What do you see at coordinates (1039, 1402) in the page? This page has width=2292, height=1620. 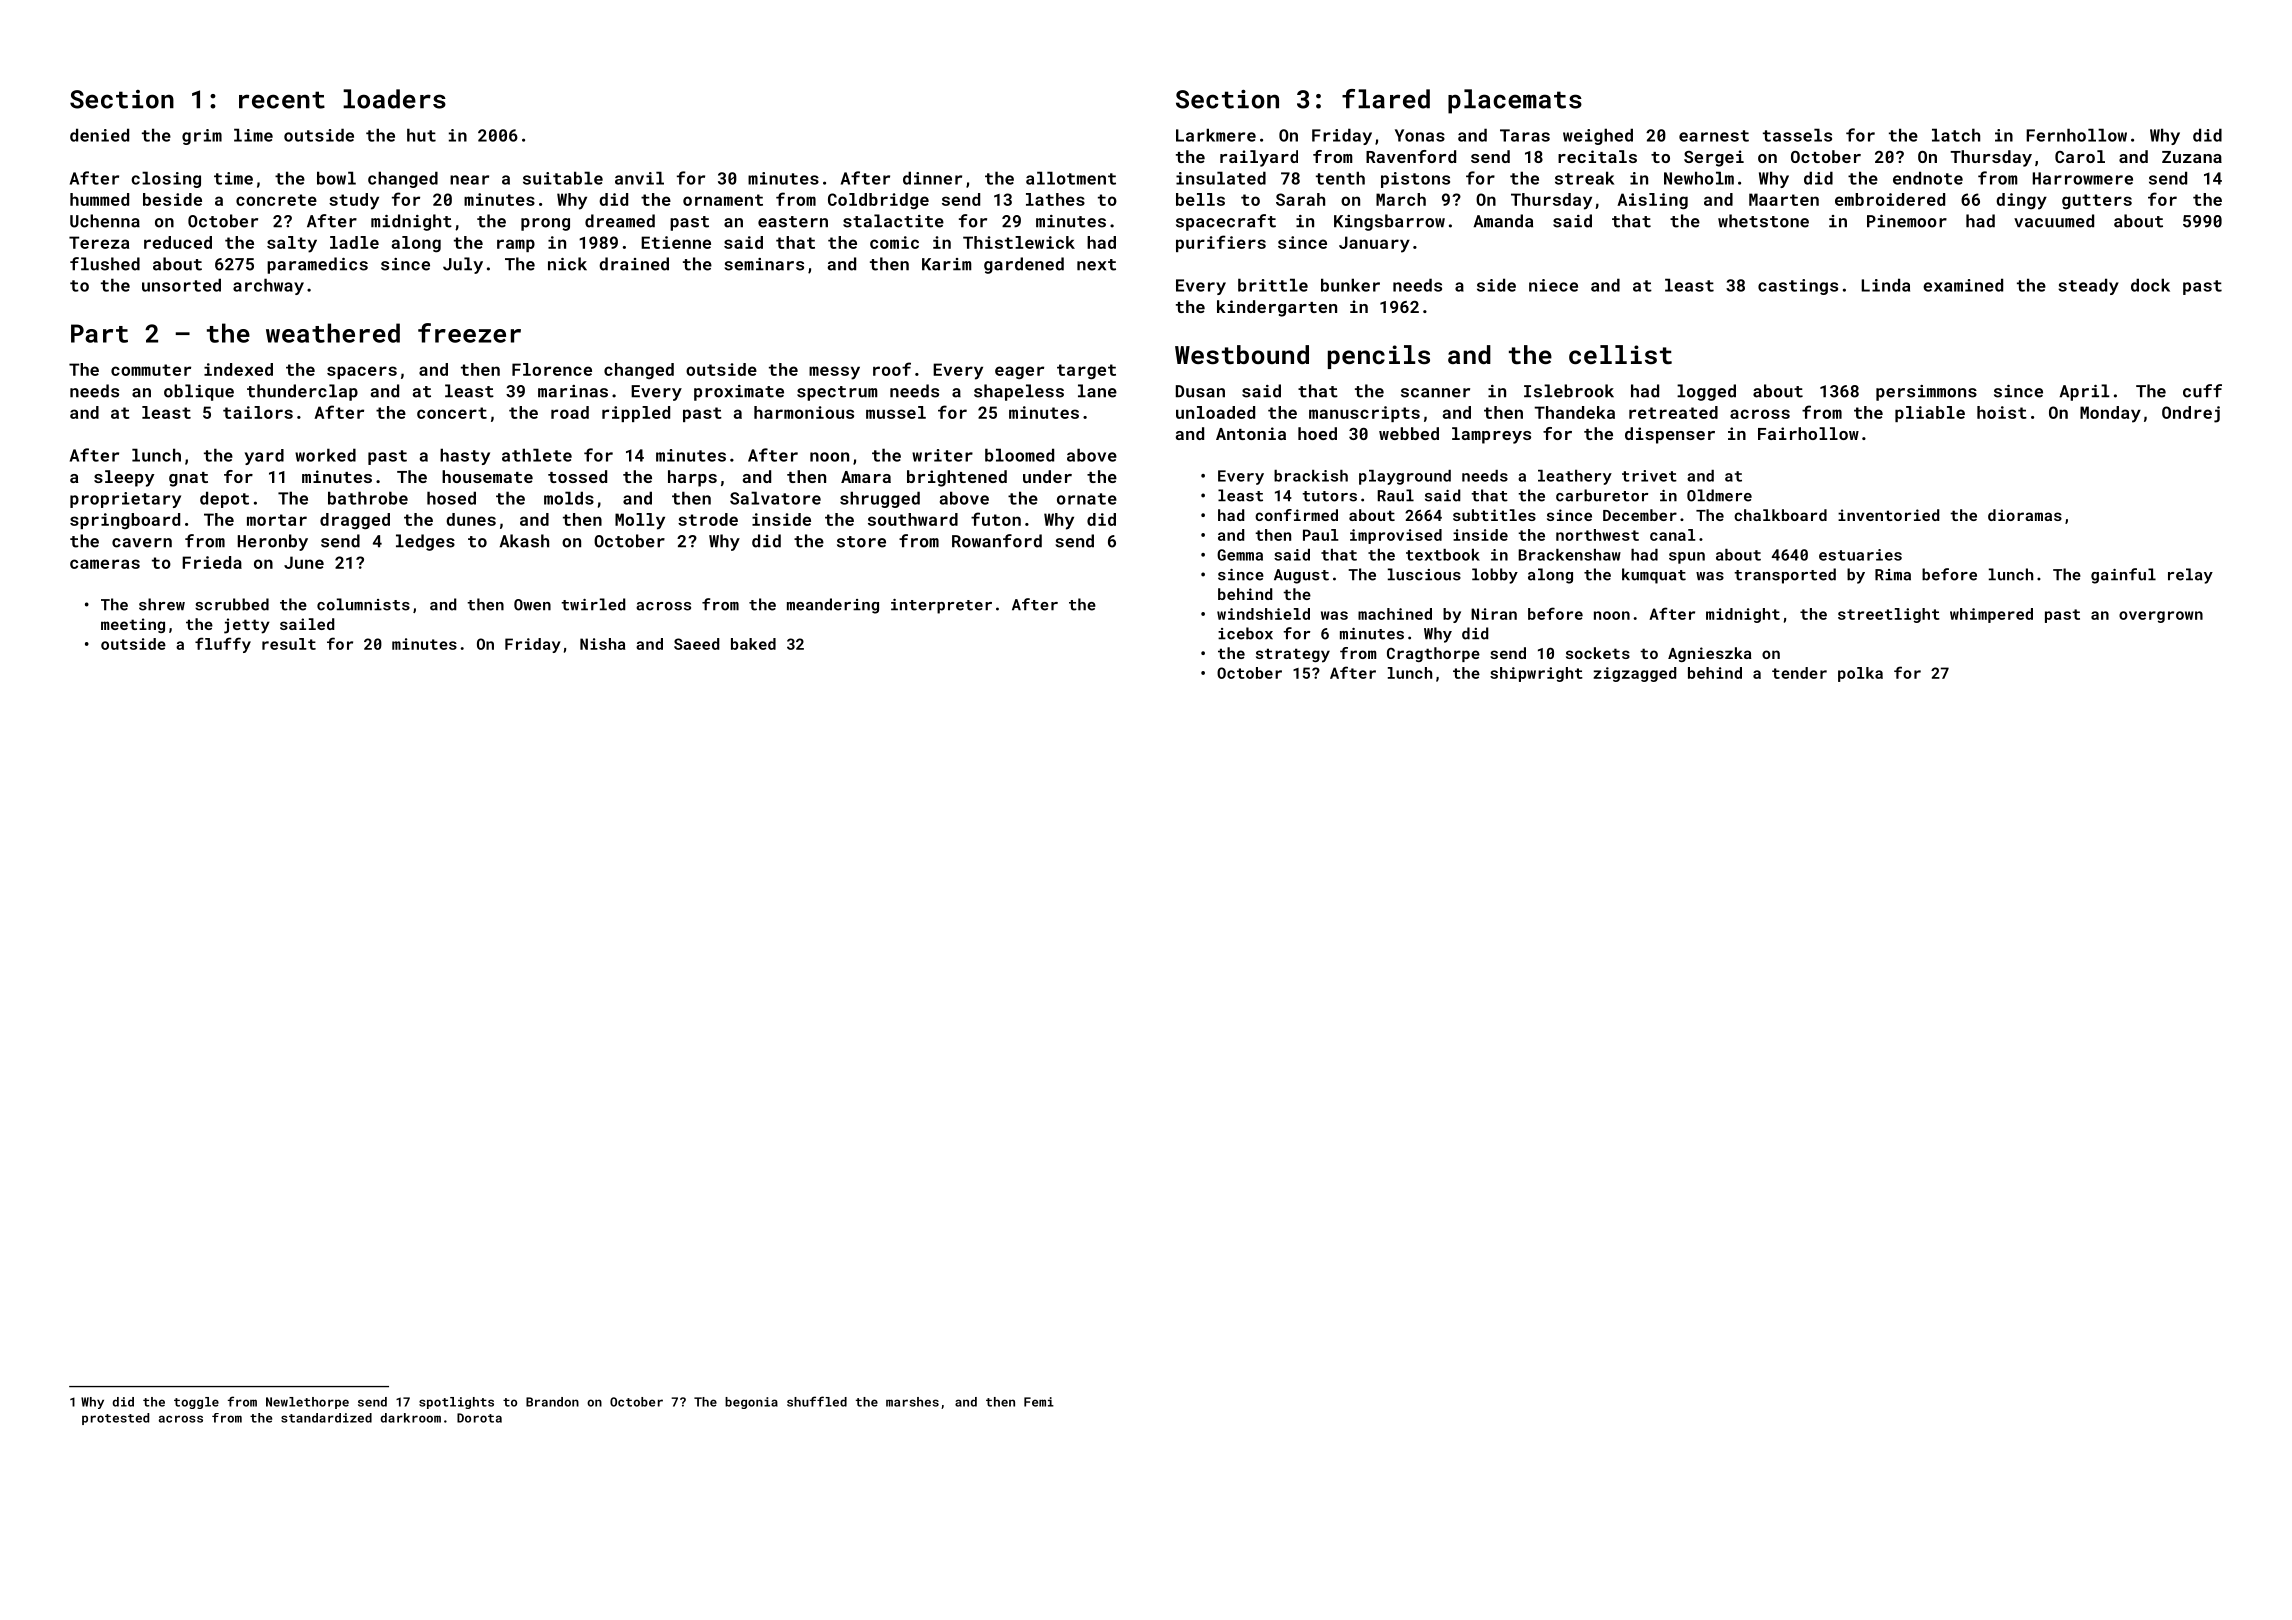 I see `Femi` at bounding box center [1039, 1402].
